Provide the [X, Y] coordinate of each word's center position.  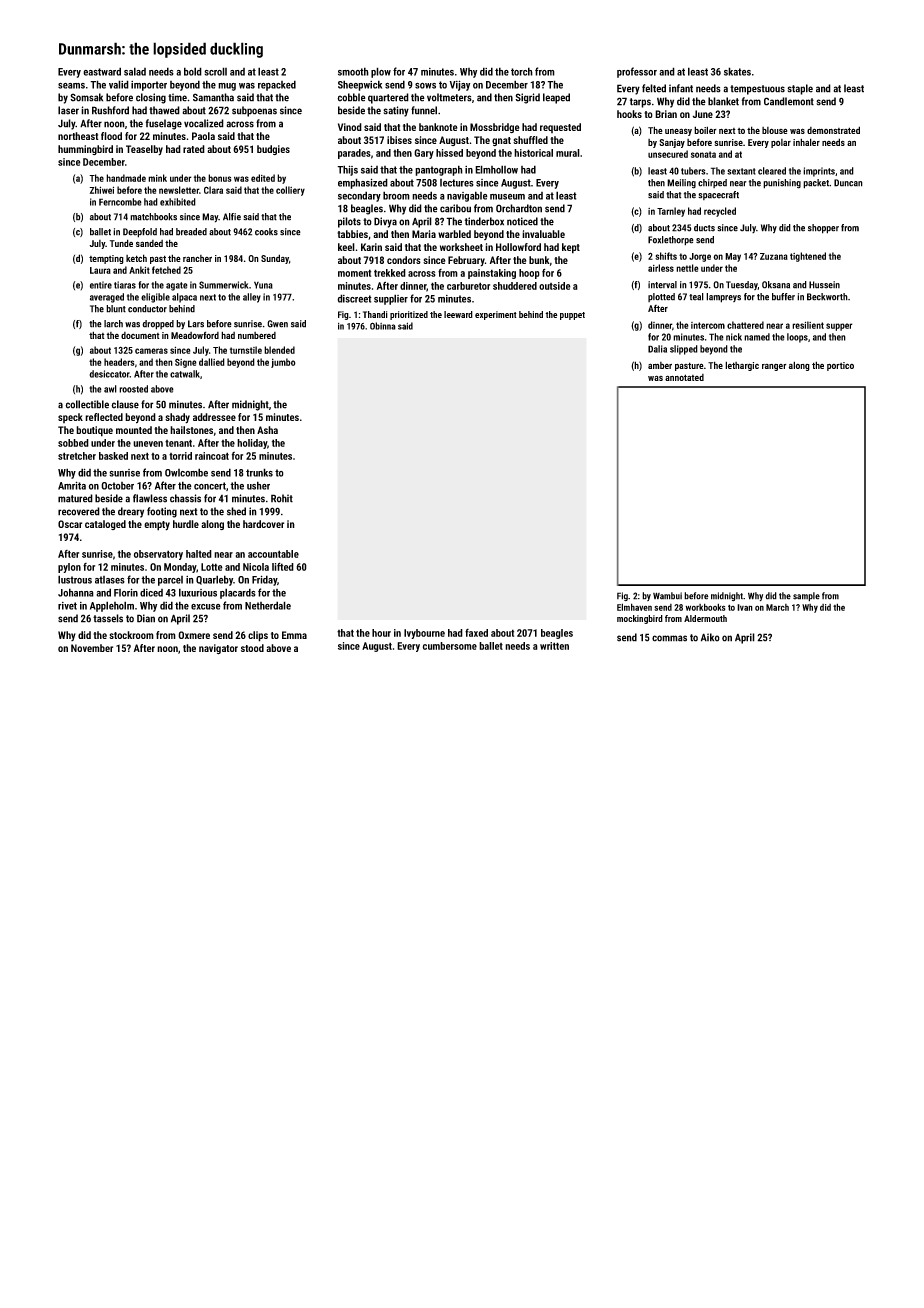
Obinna [383, 326]
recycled [720, 212]
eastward [102, 71]
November [92, 648]
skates [737, 71]
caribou [455, 208]
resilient [808, 325]
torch [522, 71]
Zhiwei [101, 190]
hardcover [263, 524]
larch [113, 324]
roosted [133, 389]
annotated [684, 377]
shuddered [515, 286]
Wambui [667, 596]
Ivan [745, 607]
